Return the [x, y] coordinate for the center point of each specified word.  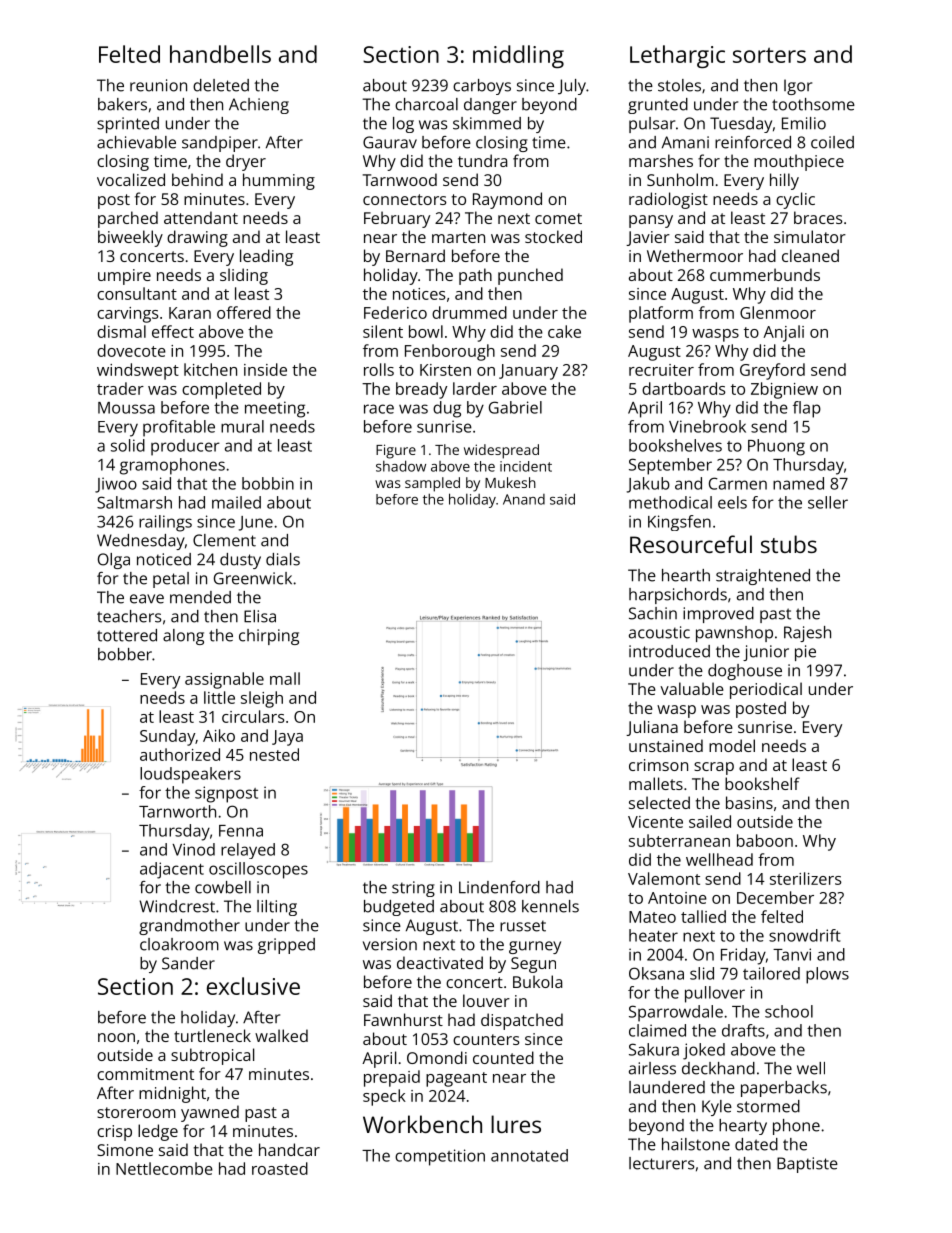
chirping [269, 637]
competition [440, 1157]
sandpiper [220, 144]
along [183, 637]
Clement [224, 540]
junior [766, 653]
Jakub [648, 485]
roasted [280, 1168]
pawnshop [734, 634]
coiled [832, 142]
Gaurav [390, 142]
